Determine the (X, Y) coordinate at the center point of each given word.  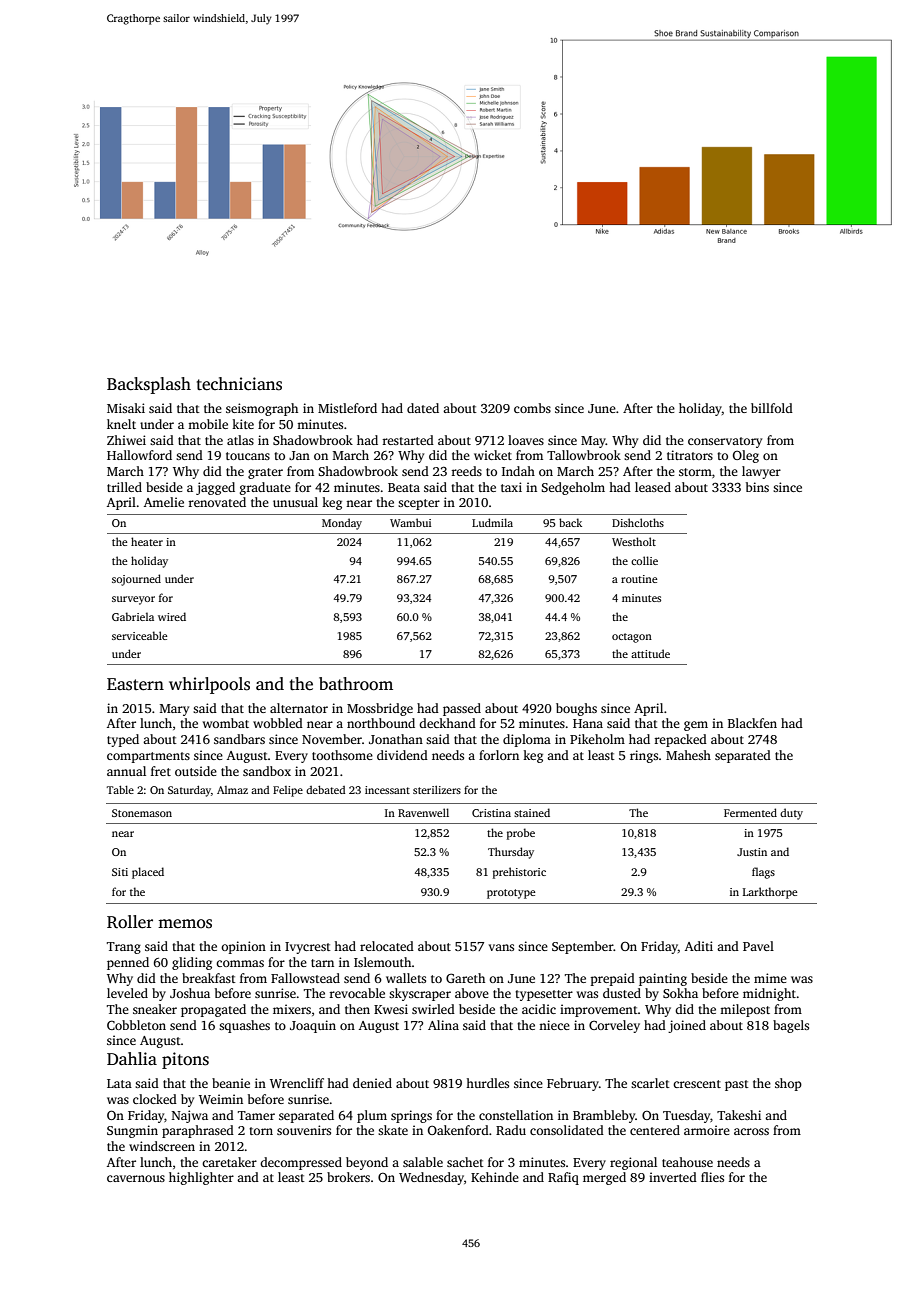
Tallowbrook (584, 455)
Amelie (164, 502)
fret (161, 771)
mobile (208, 424)
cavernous (136, 1178)
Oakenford (458, 1130)
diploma (527, 740)
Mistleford (347, 408)
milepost (745, 1010)
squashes (244, 1026)
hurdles (487, 1083)
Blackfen (752, 723)
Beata (404, 487)
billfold (772, 408)
